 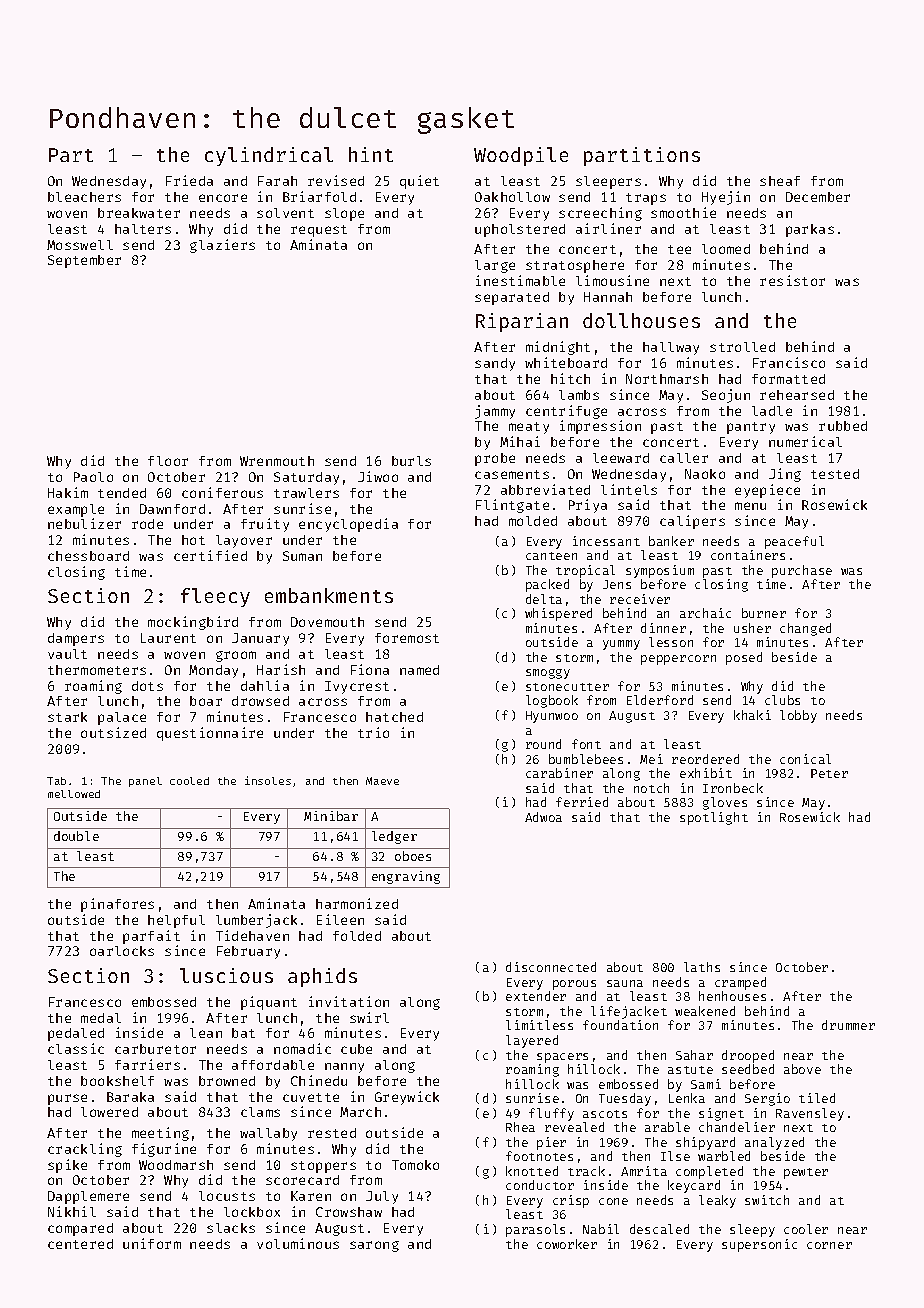 What do you see at coordinates (152, 1243) in the screenshot?
I see `uniform` at bounding box center [152, 1243].
